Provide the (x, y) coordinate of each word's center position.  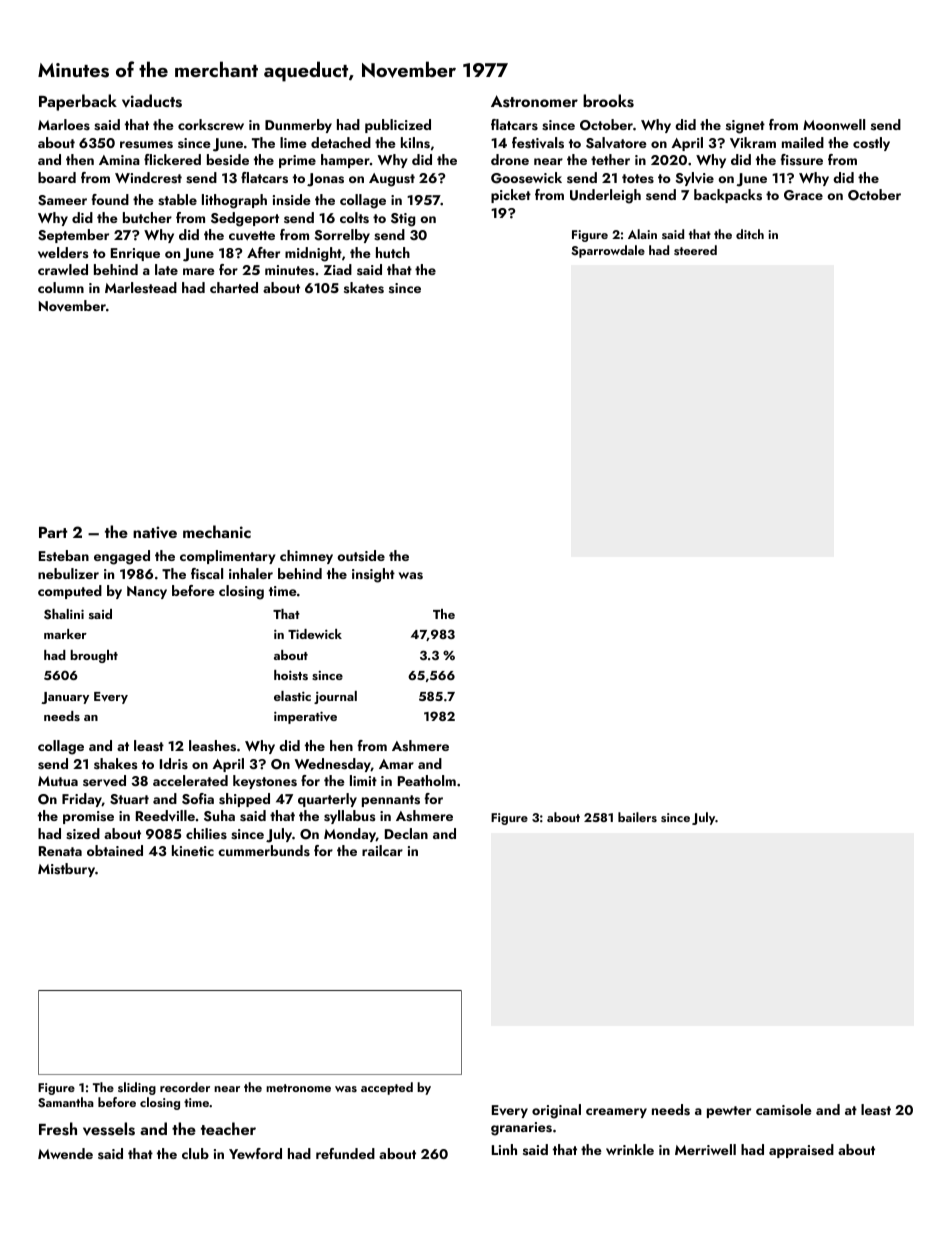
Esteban (64, 556)
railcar (382, 850)
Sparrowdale (608, 251)
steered (695, 250)
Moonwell (834, 124)
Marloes (64, 124)
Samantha (66, 1102)
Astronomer (534, 101)
